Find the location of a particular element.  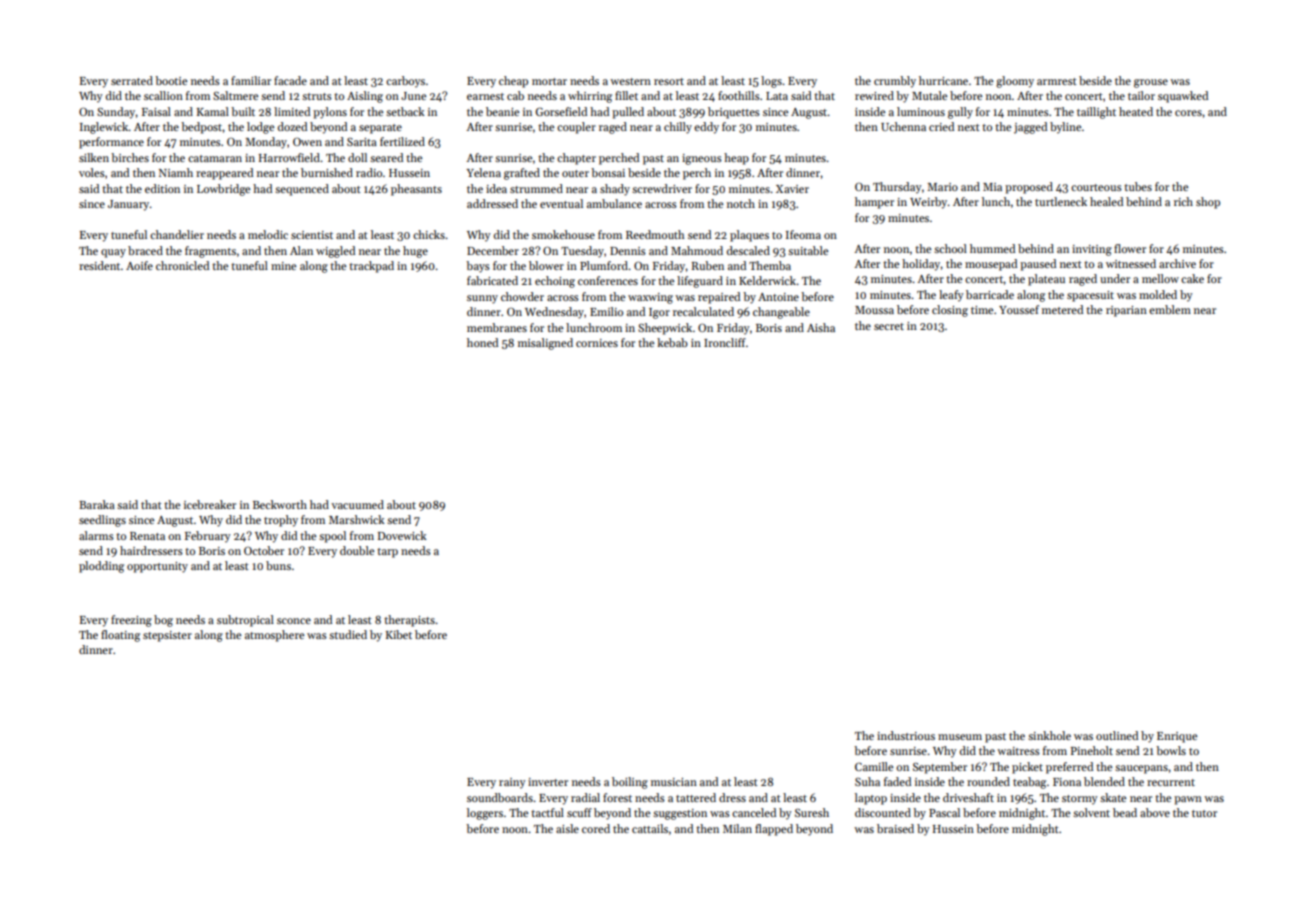

emblem is located at coordinates (1170, 309).
